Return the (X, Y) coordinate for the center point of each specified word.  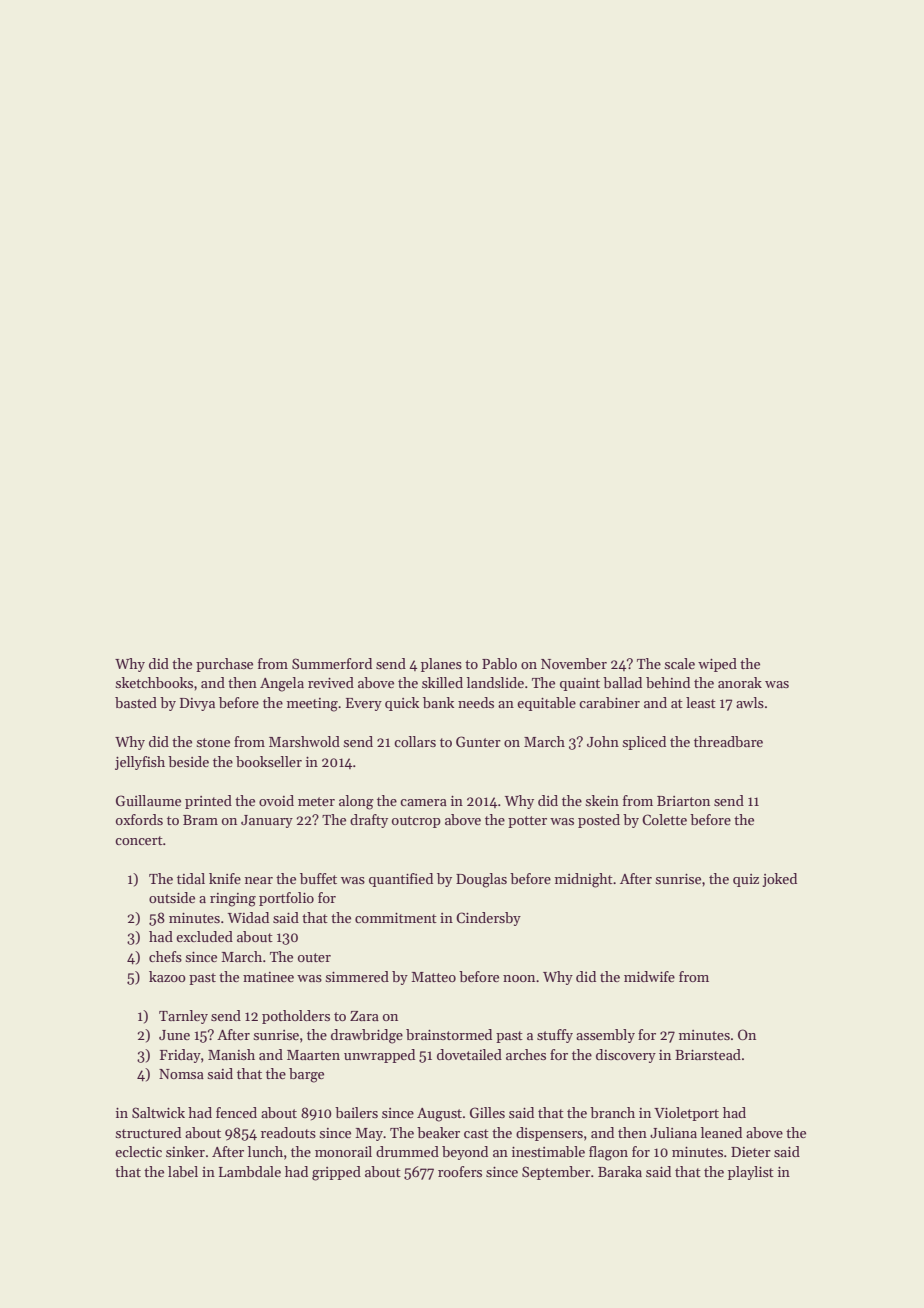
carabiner (609, 702)
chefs (165, 956)
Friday (180, 1056)
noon (519, 978)
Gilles (487, 1112)
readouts (288, 1132)
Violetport (686, 1114)
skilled (442, 682)
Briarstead (708, 1054)
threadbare (728, 741)
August (439, 1115)
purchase (224, 665)
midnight (584, 880)
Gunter (478, 741)
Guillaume (148, 800)
